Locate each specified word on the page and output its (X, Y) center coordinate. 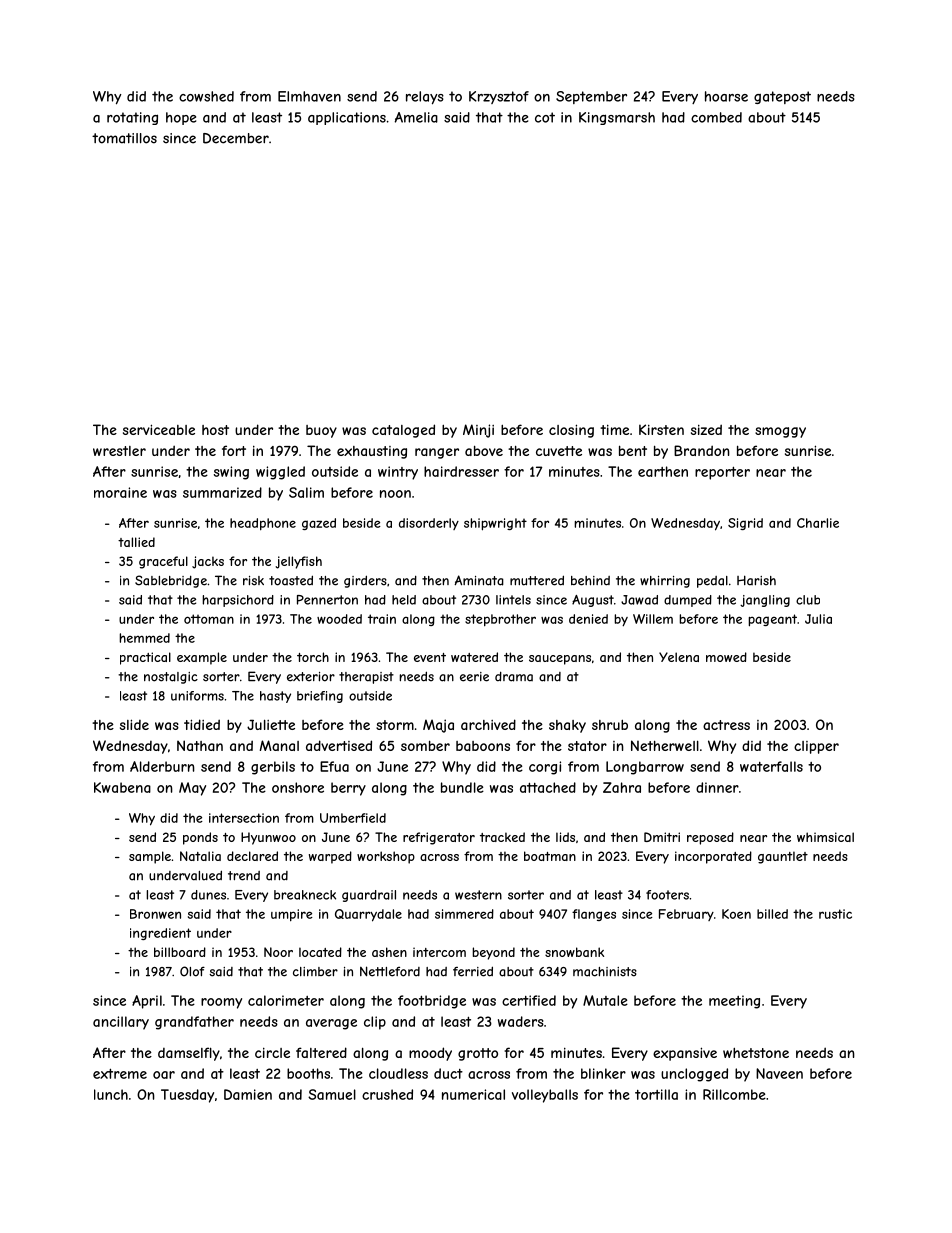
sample (150, 857)
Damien (248, 1094)
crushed (387, 1094)
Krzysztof (499, 97)
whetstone (756, 1053)
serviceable (159, 429)
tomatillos (124, 138)
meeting (734, 1002)
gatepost (782, 97)
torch (313, 657)
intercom (439, 952)
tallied (136, 542)
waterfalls (771, 766)
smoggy (780, 432)
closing (571, 431)
